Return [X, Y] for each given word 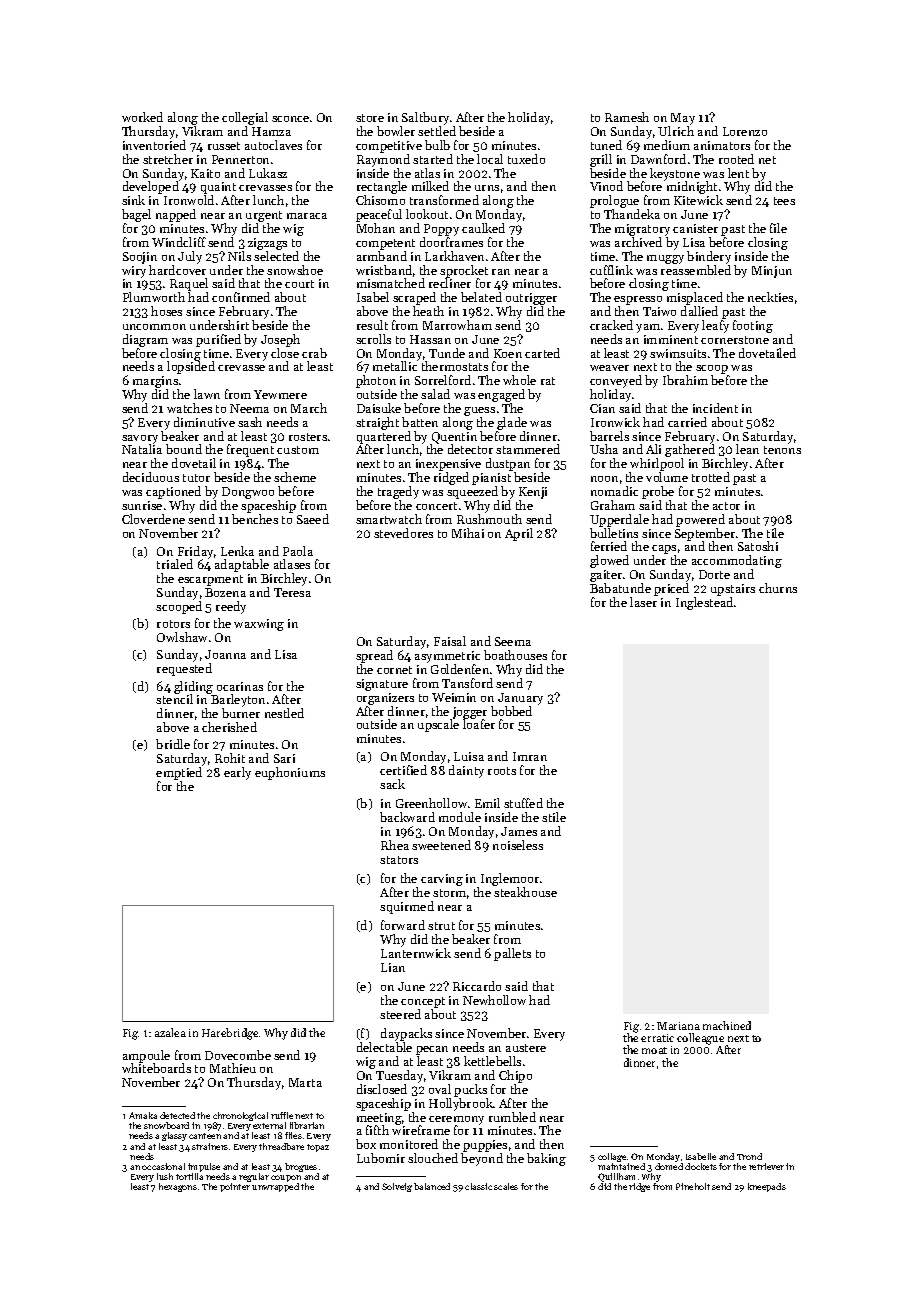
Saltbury [425, 118]
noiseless [518, 845]
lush [165, 1176]
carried [687, 422]
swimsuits [678, 353]
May [683, 119]
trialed [175, 564]
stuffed [523, 803]
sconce [290, 119]
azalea [170, 1032]
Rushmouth [489, 519]
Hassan [430, 339]
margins [155, 382]
